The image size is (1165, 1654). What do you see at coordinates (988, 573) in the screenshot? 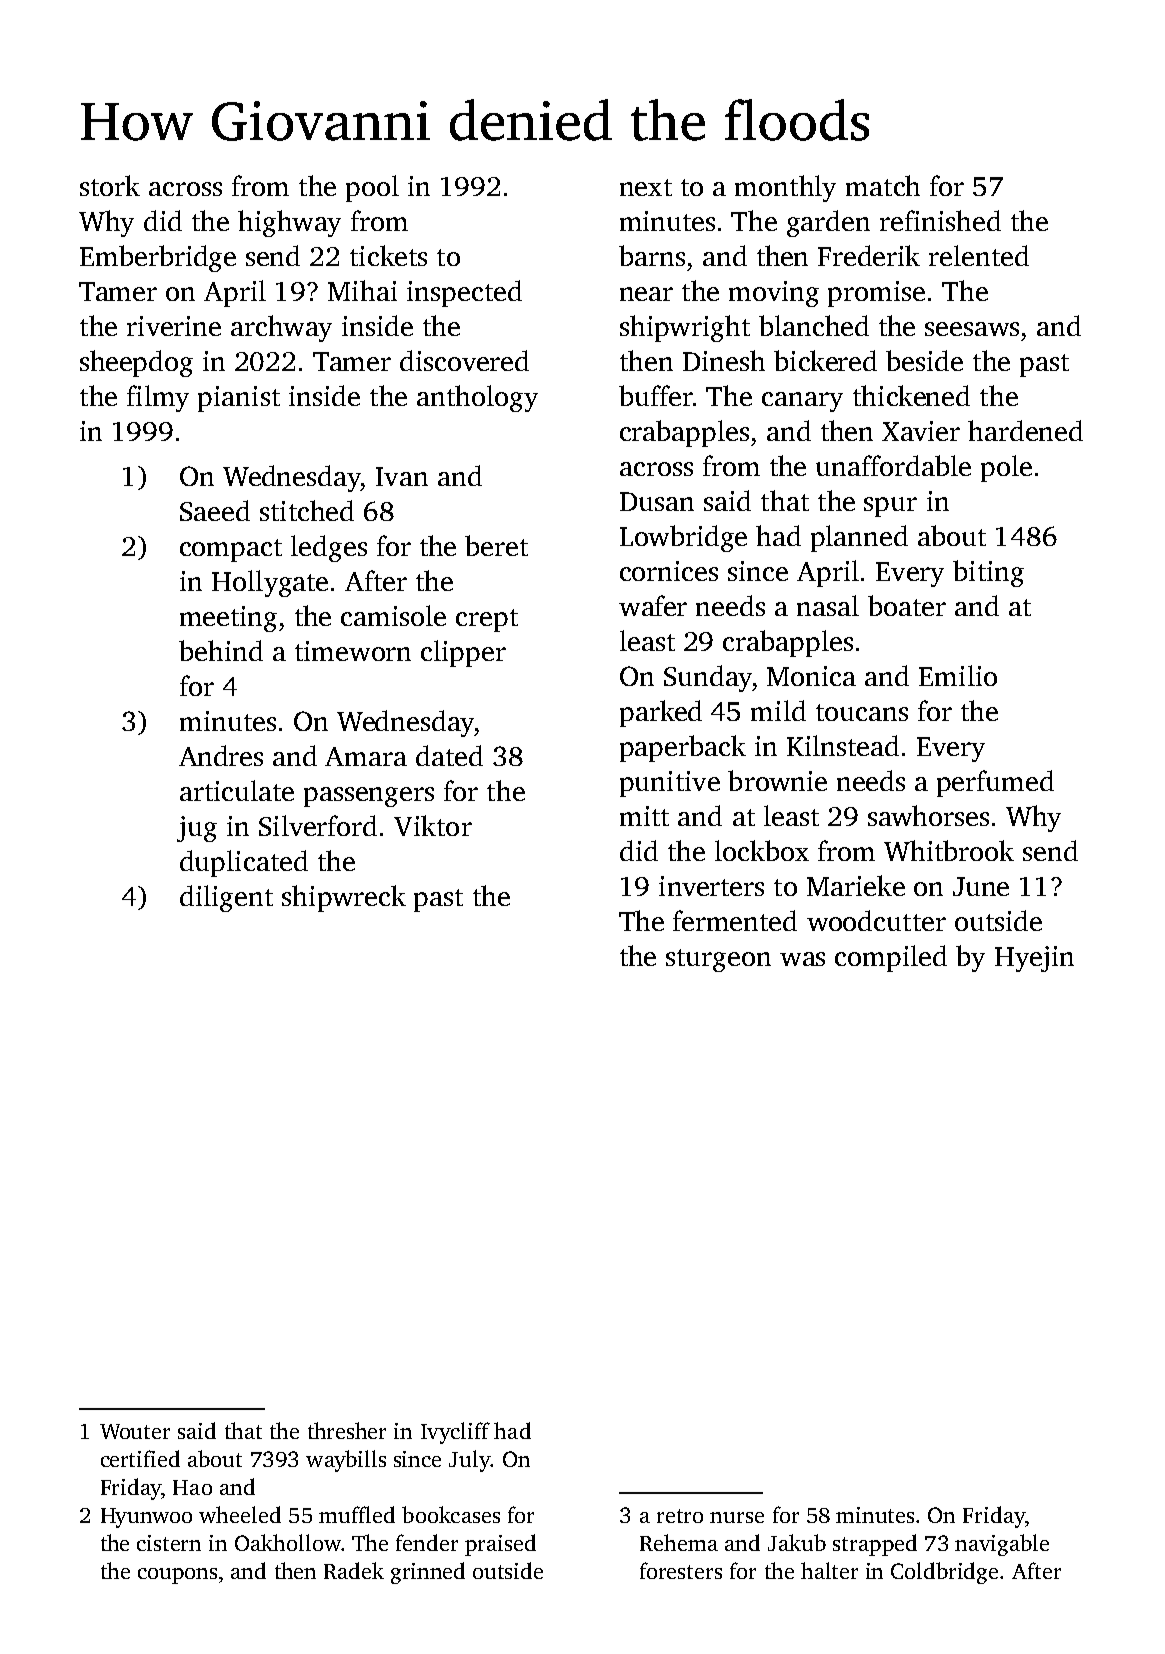
I see `biting` at bounding box center [988, 573].
